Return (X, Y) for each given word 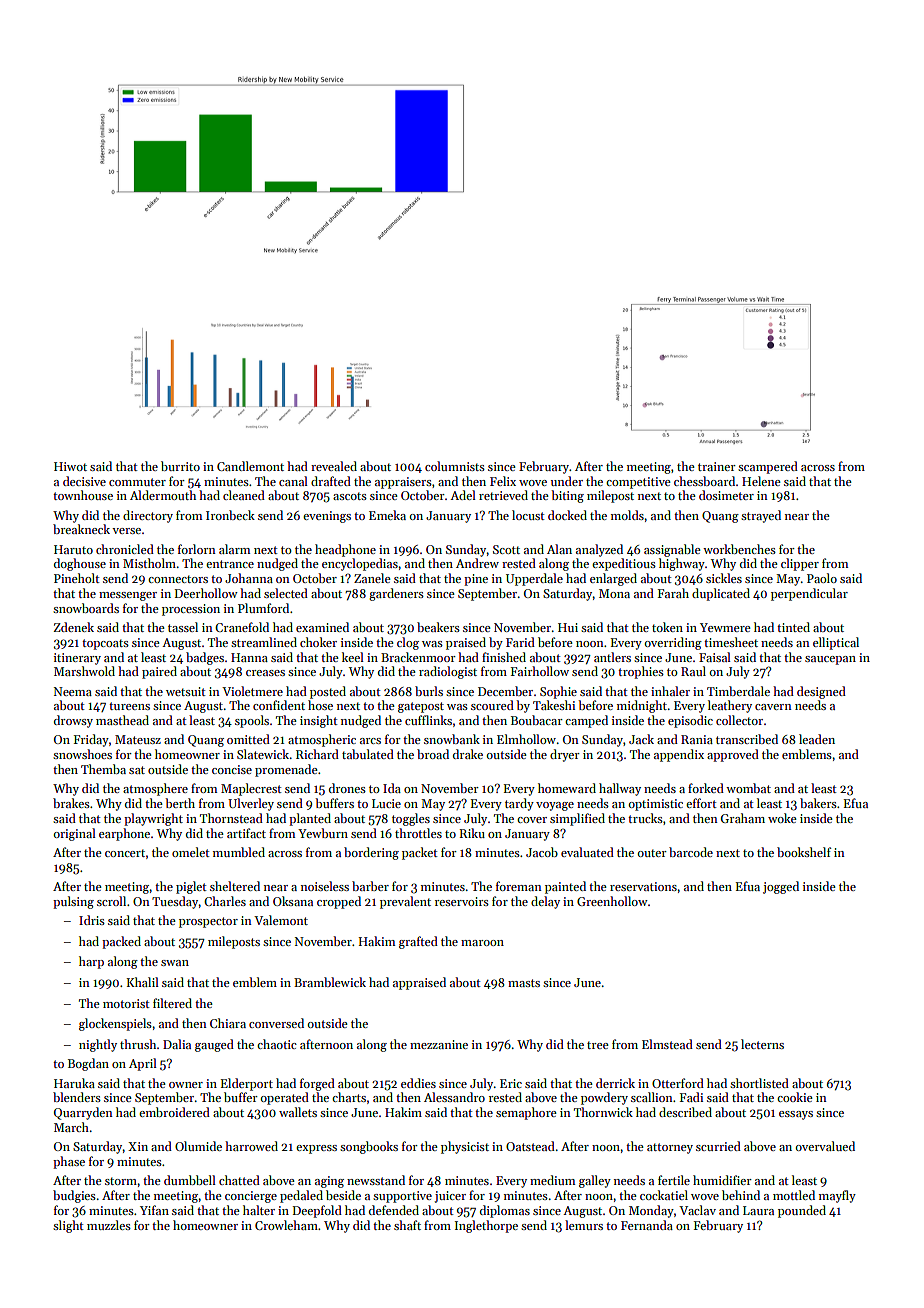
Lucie (386, 803)
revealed (334, 466)
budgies (74, 1196)
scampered (768, 467)
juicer (450, 1197)
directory (148, 516)
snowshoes (82, 754)
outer (652, 853)
